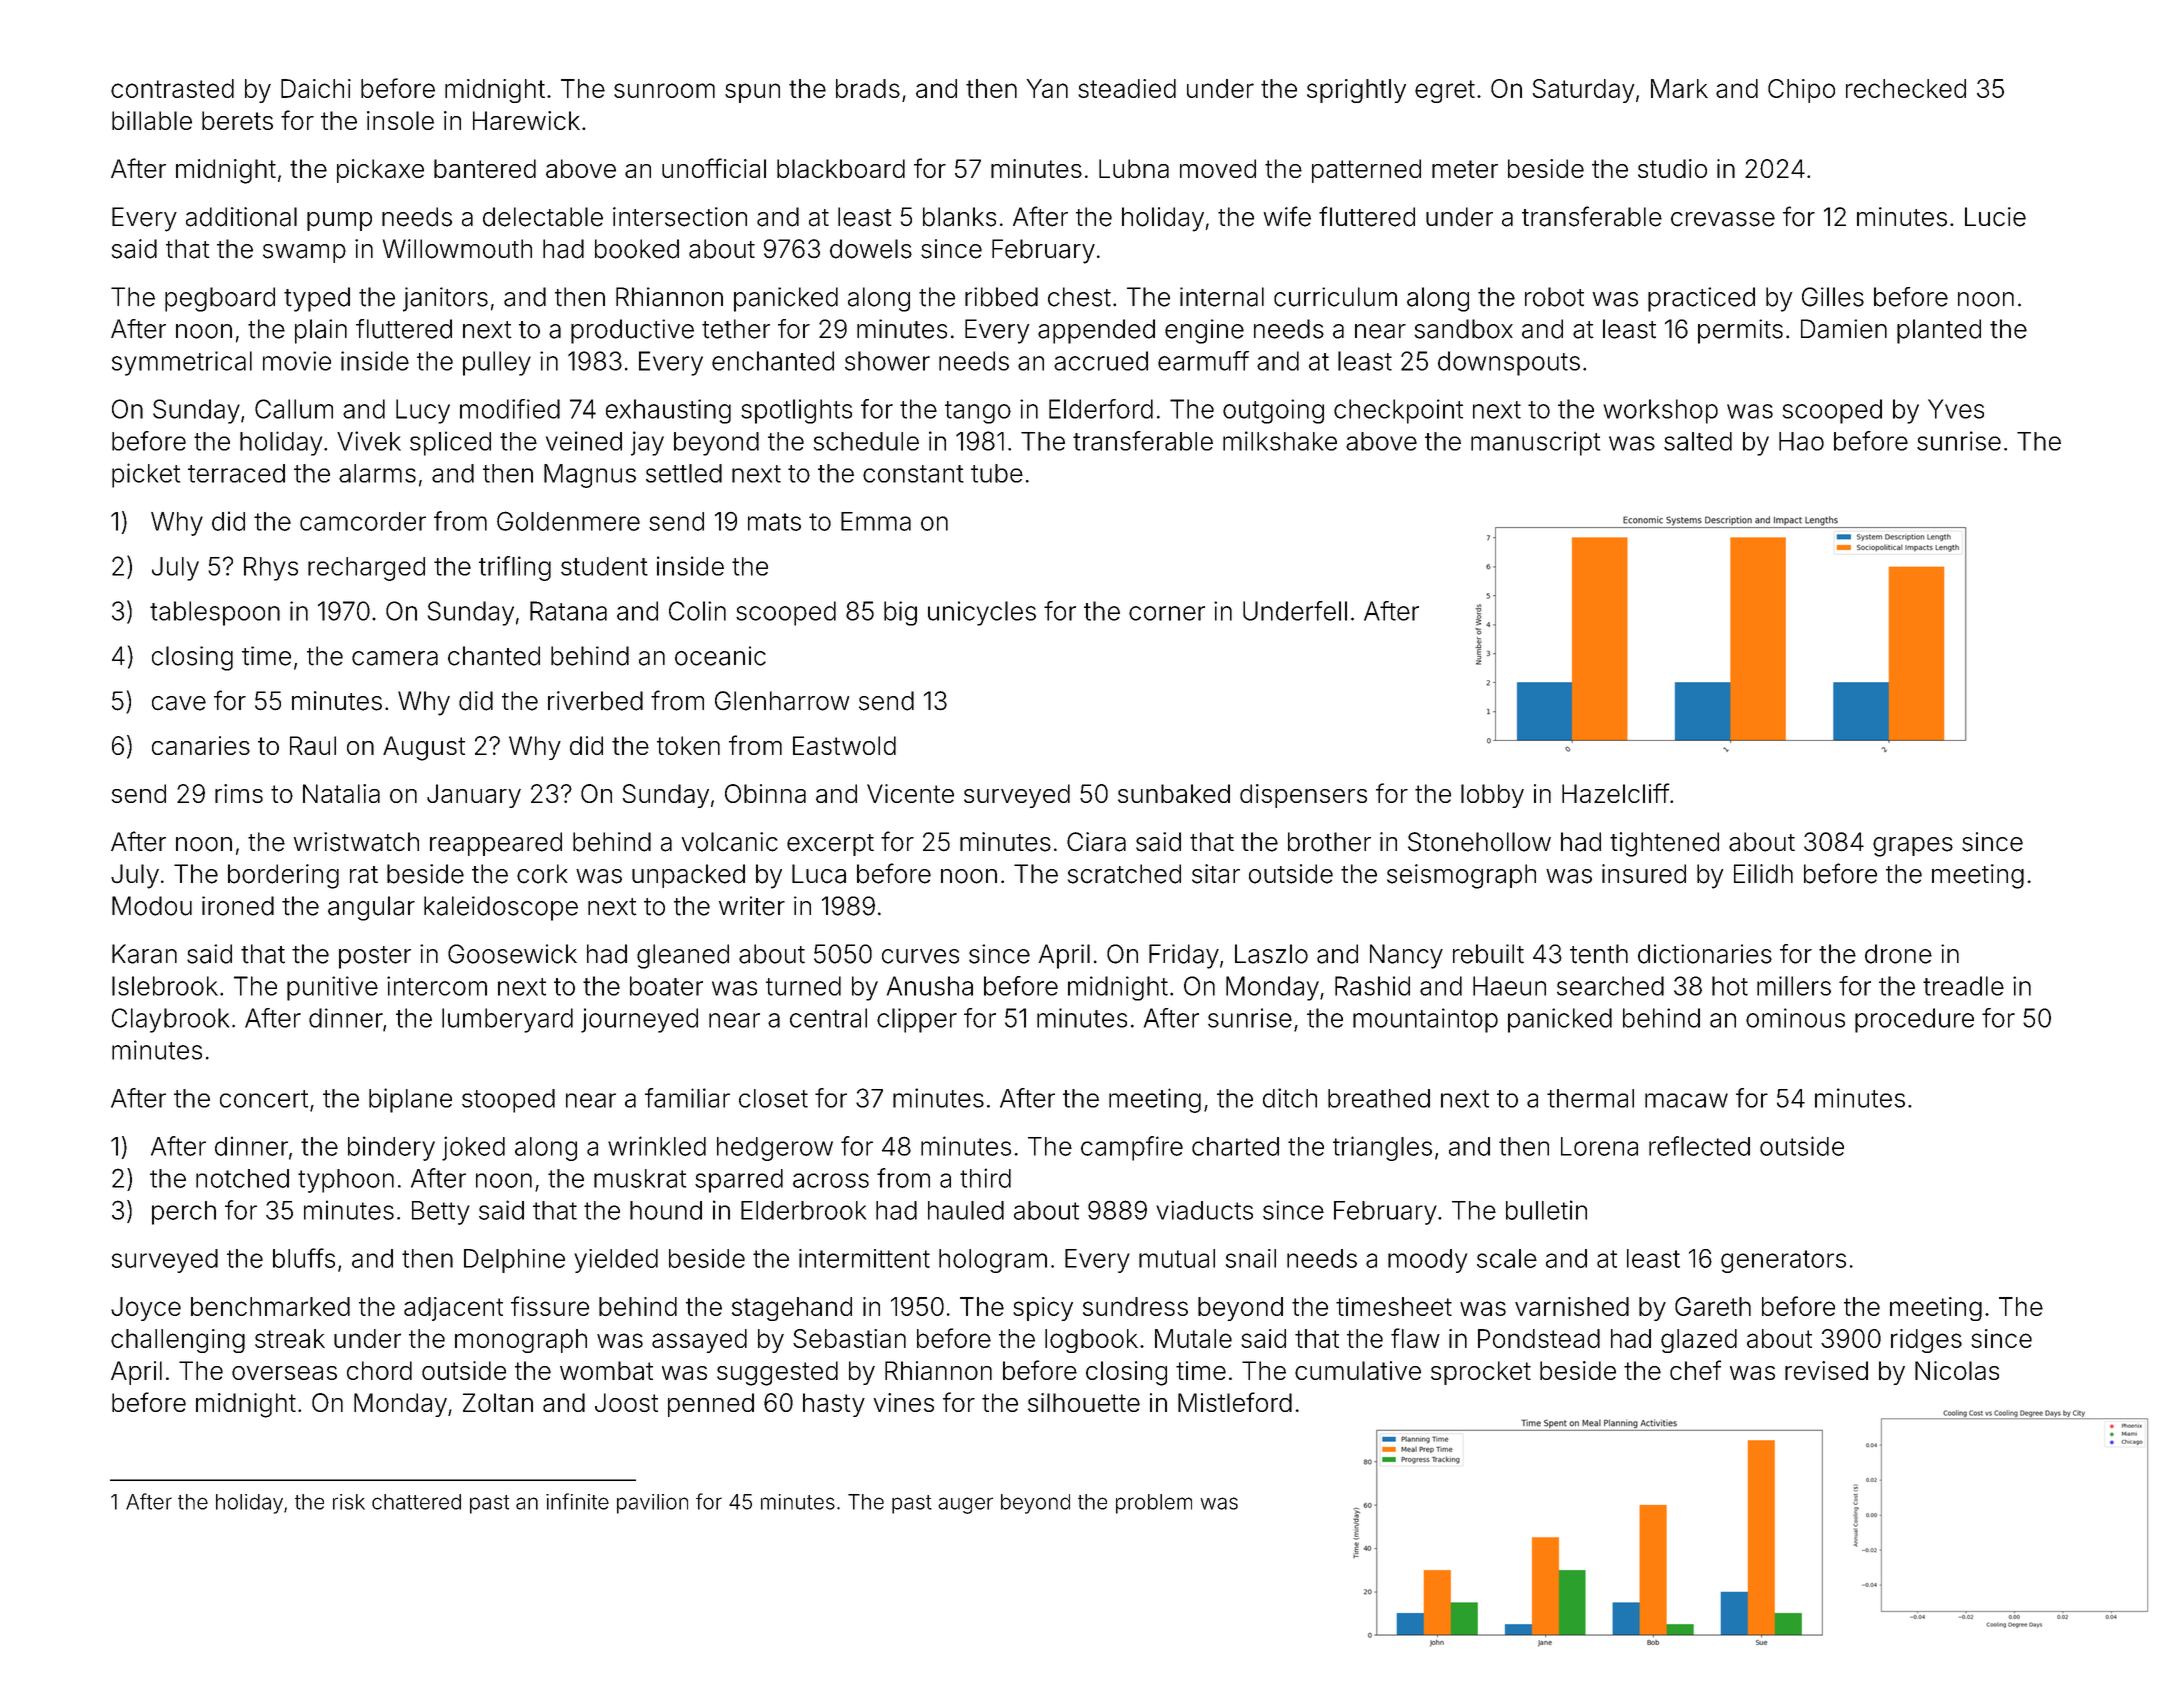  Describe the element at coordinates (437, 986) in the page. I see `intercom` at that location.
